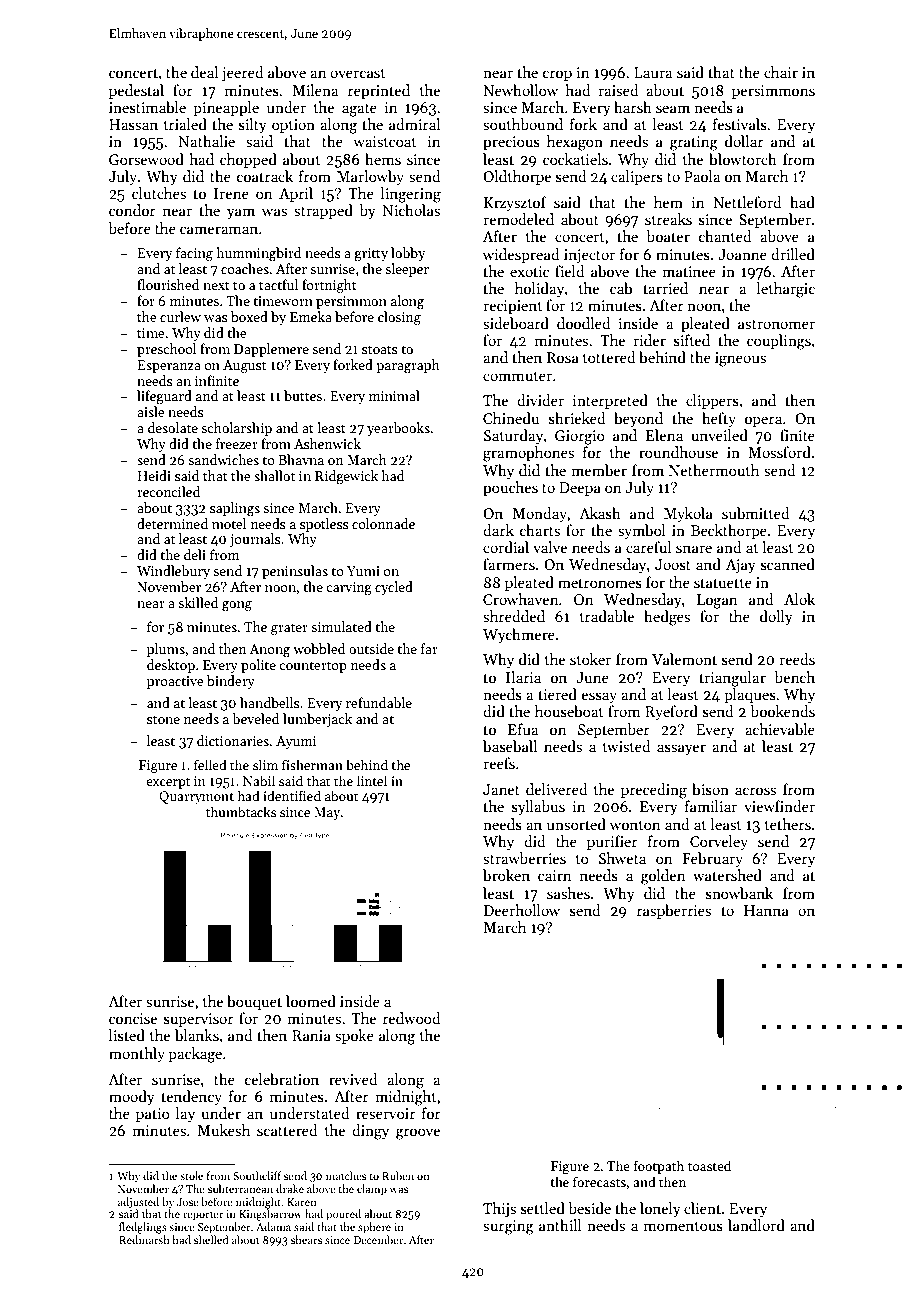 This screenshot has height=1308, width=924. What do you see at coordinates (692, 340) in the screenshot?
I see `sifted` at bounding box center [692, 340].
